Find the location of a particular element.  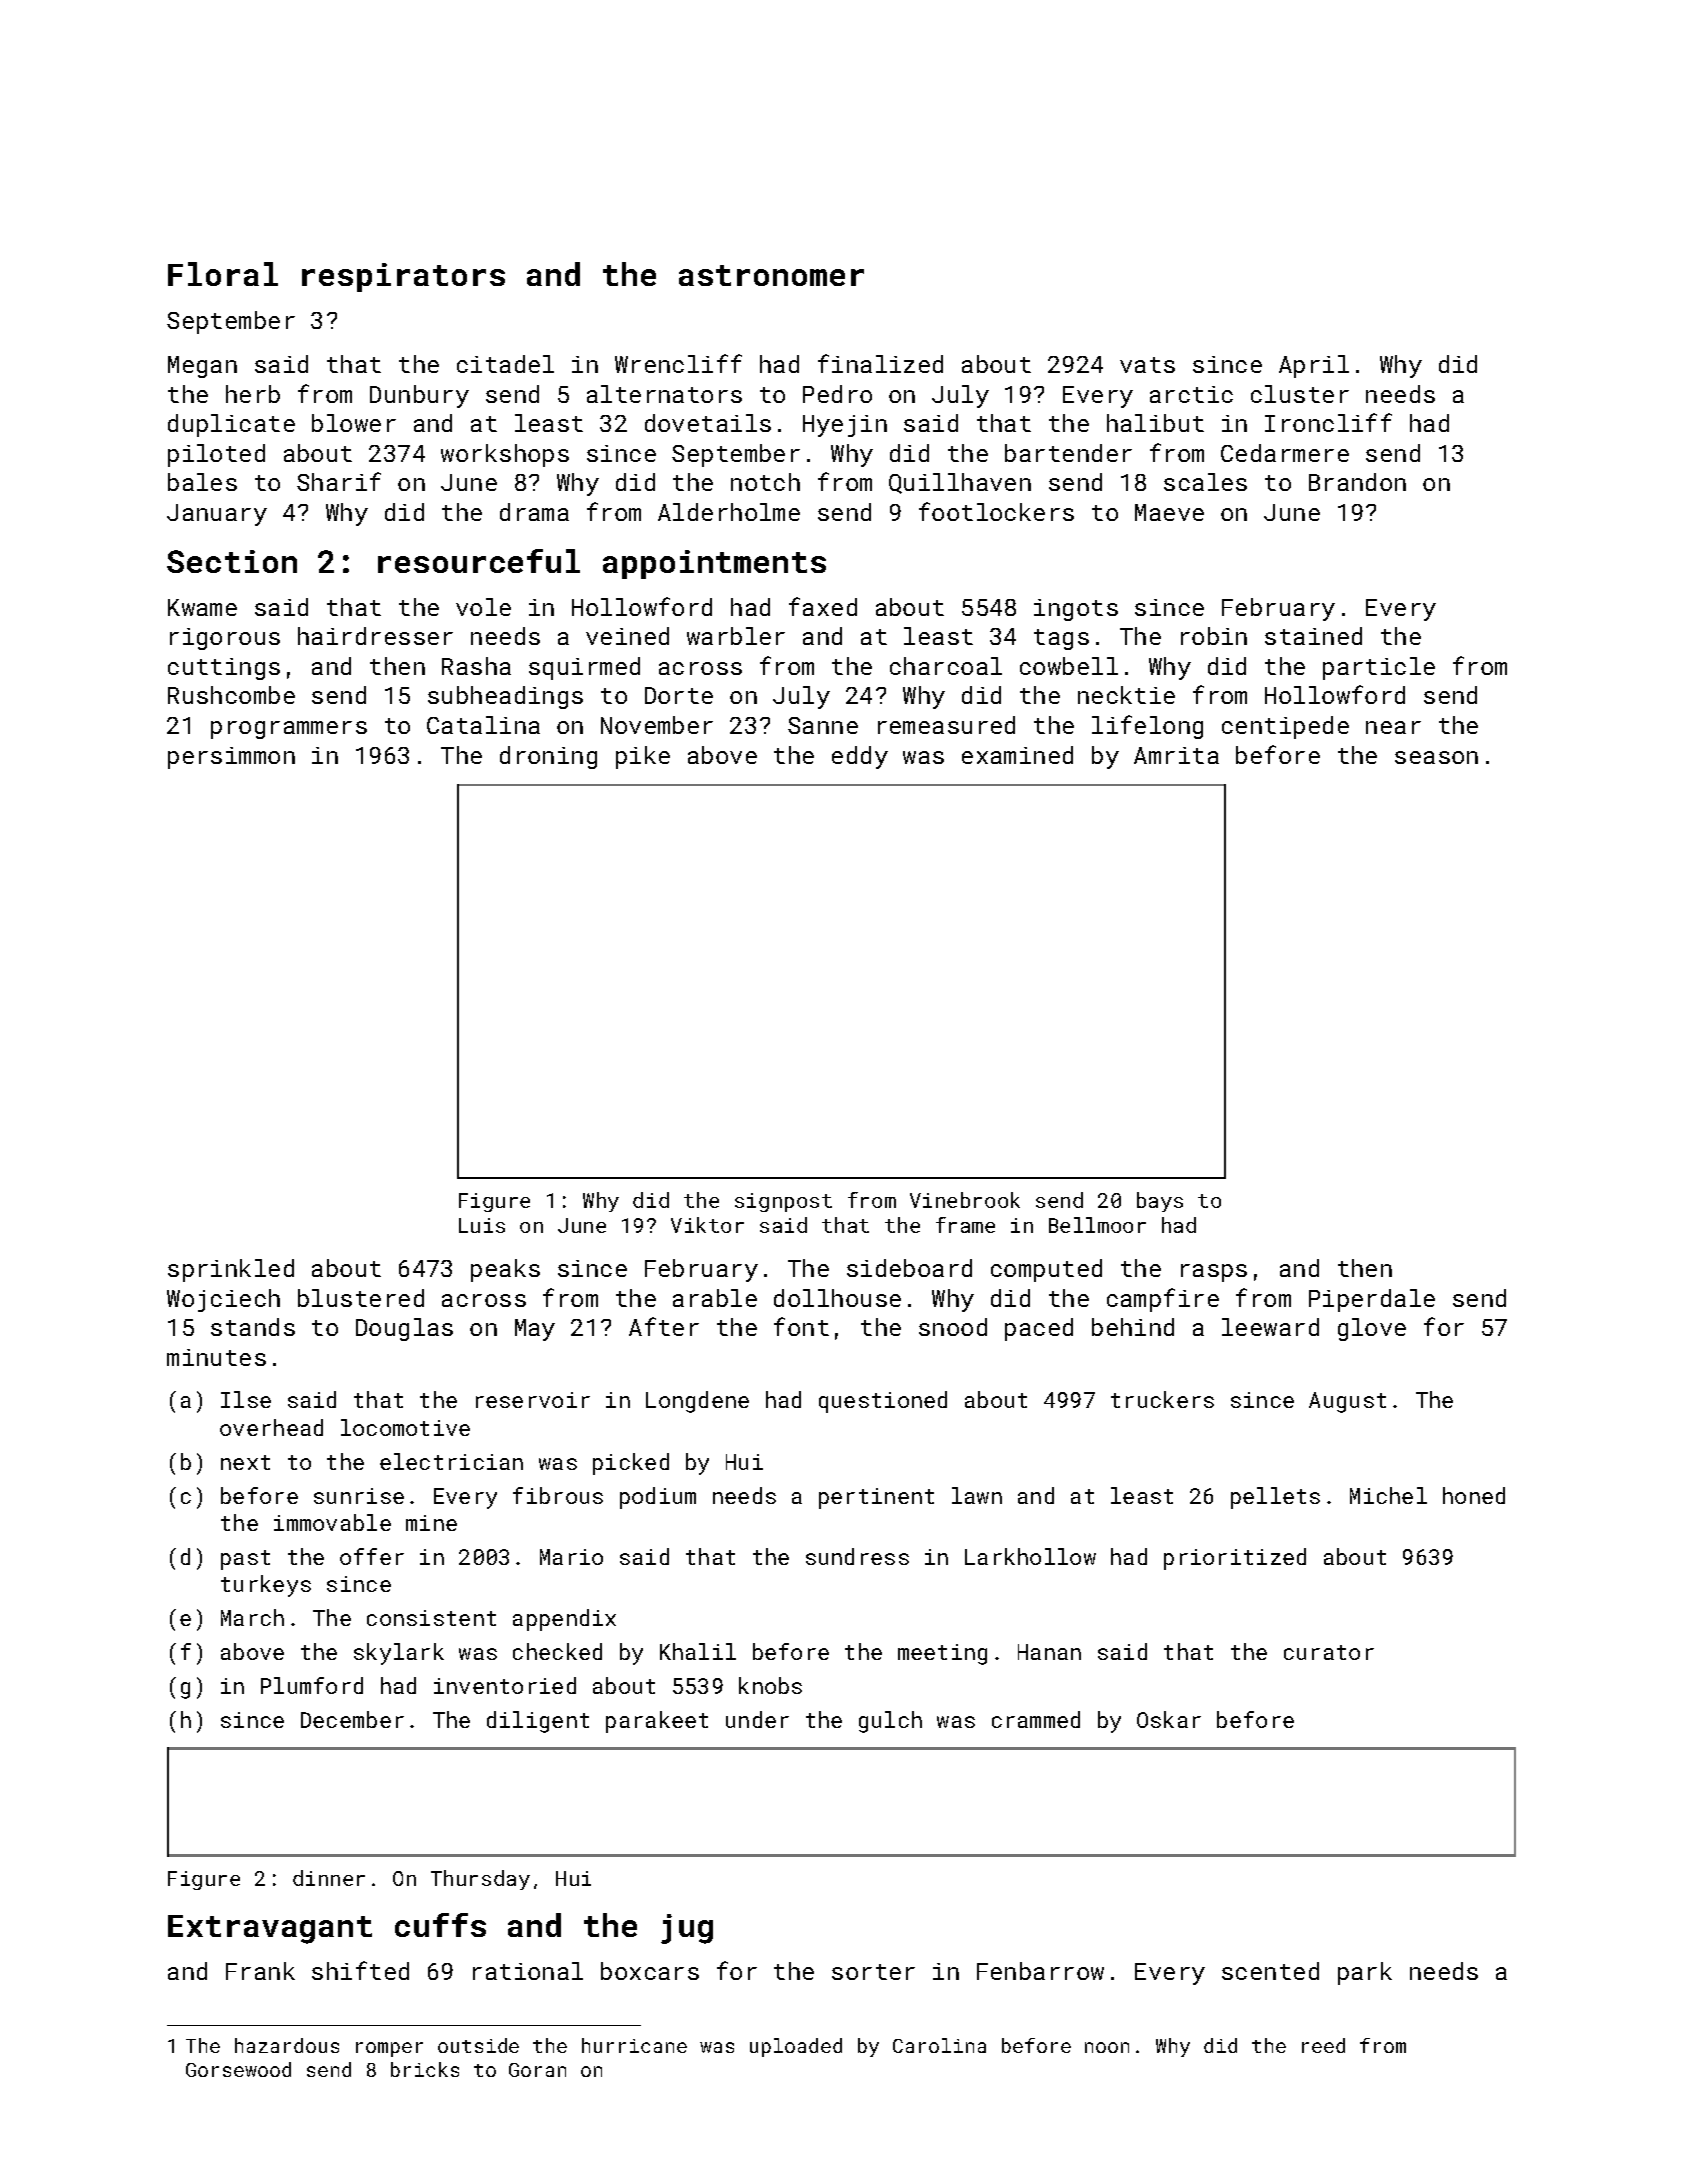

cuffs is located at coordinates (440, 1925).
